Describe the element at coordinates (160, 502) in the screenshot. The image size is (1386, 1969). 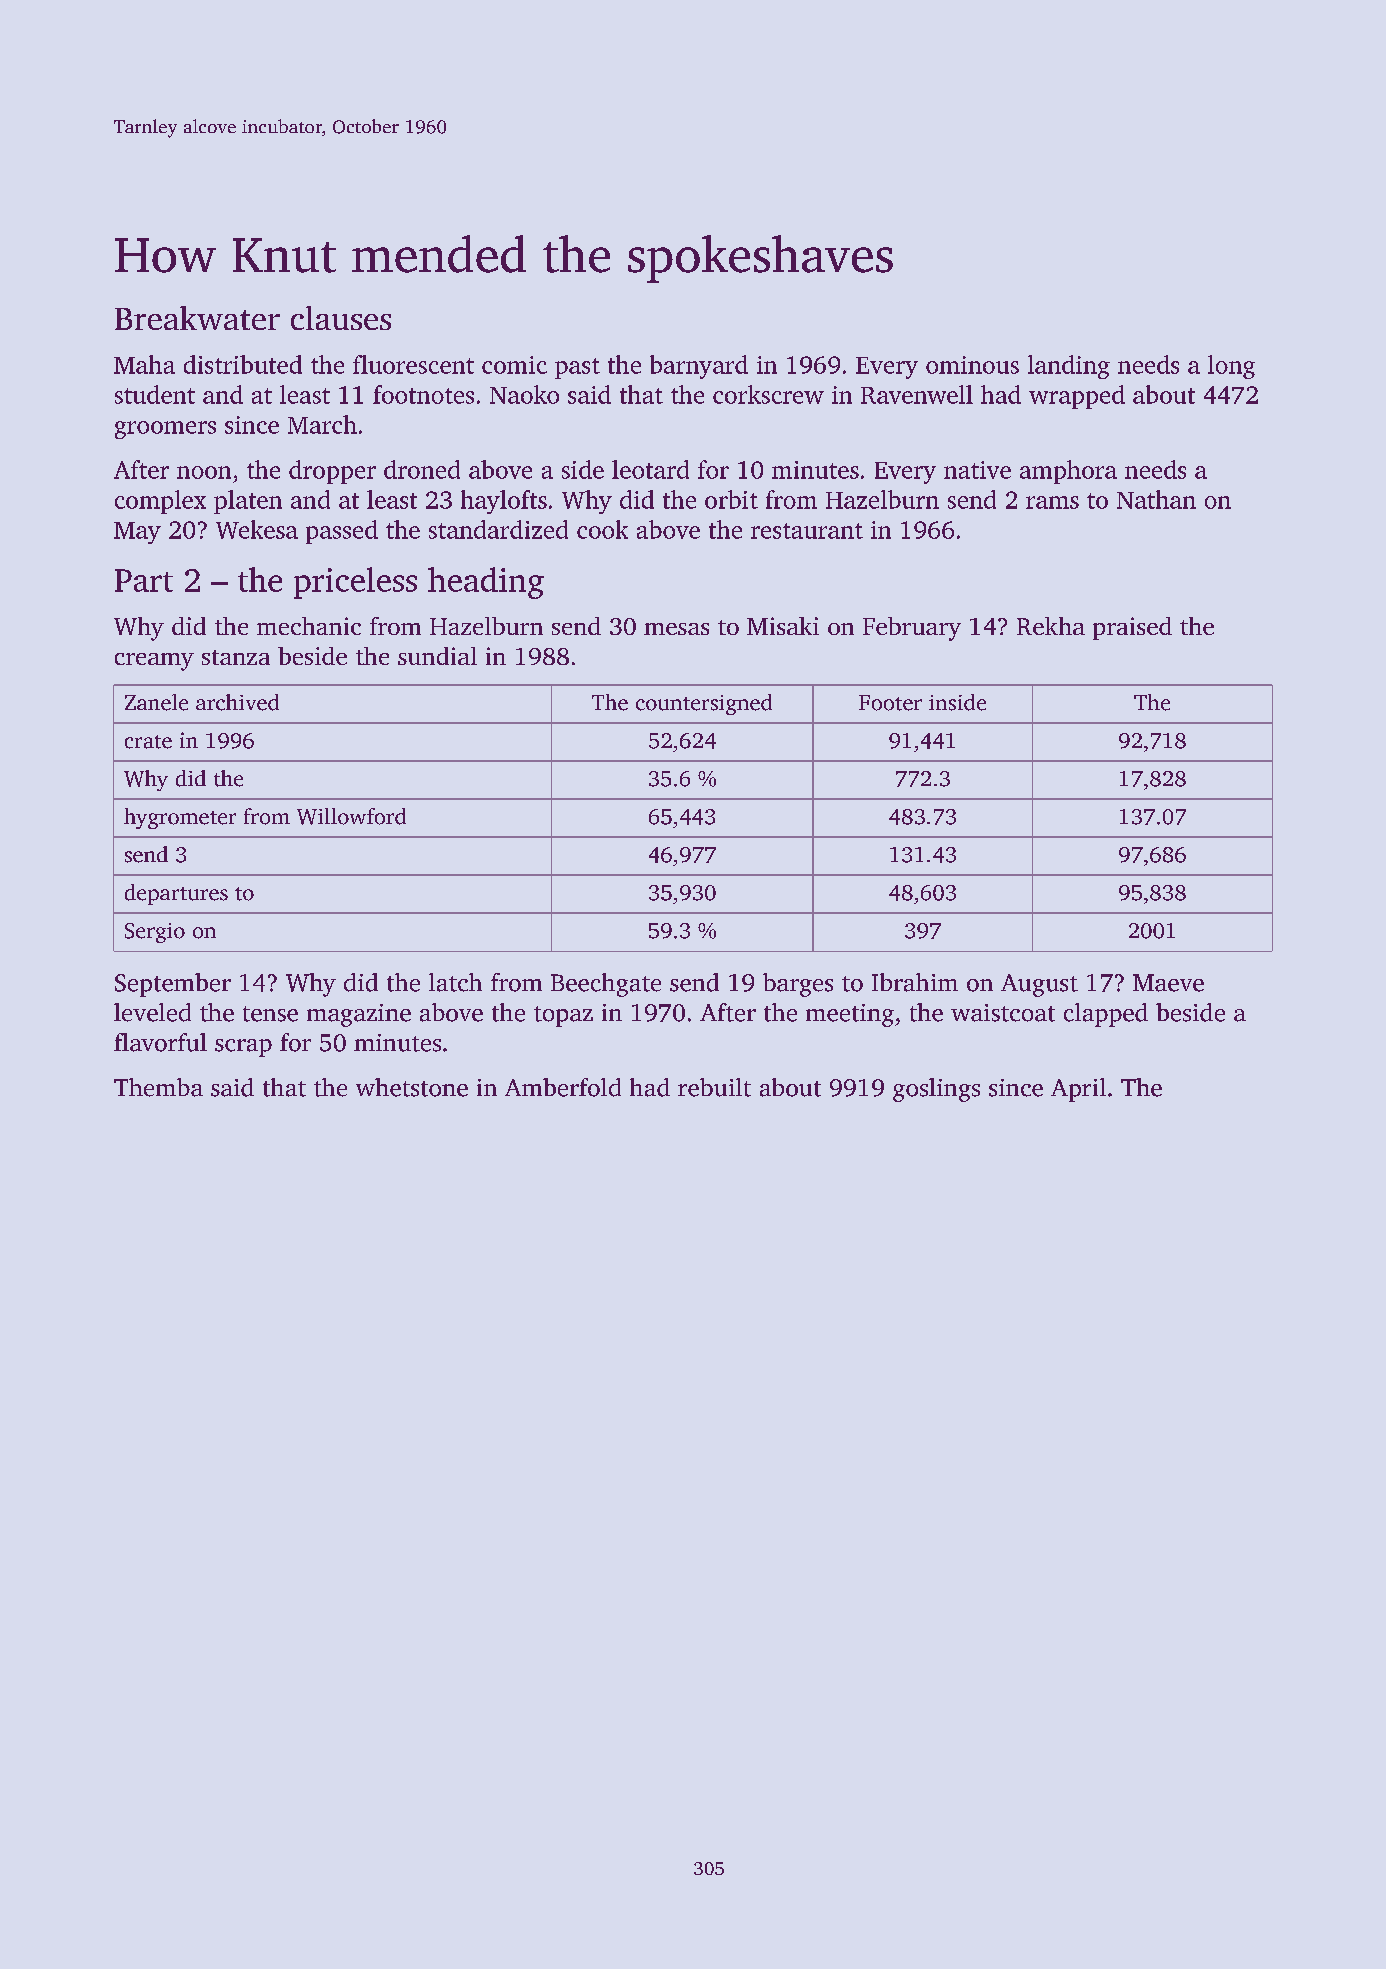
I see `complex` at that location.
